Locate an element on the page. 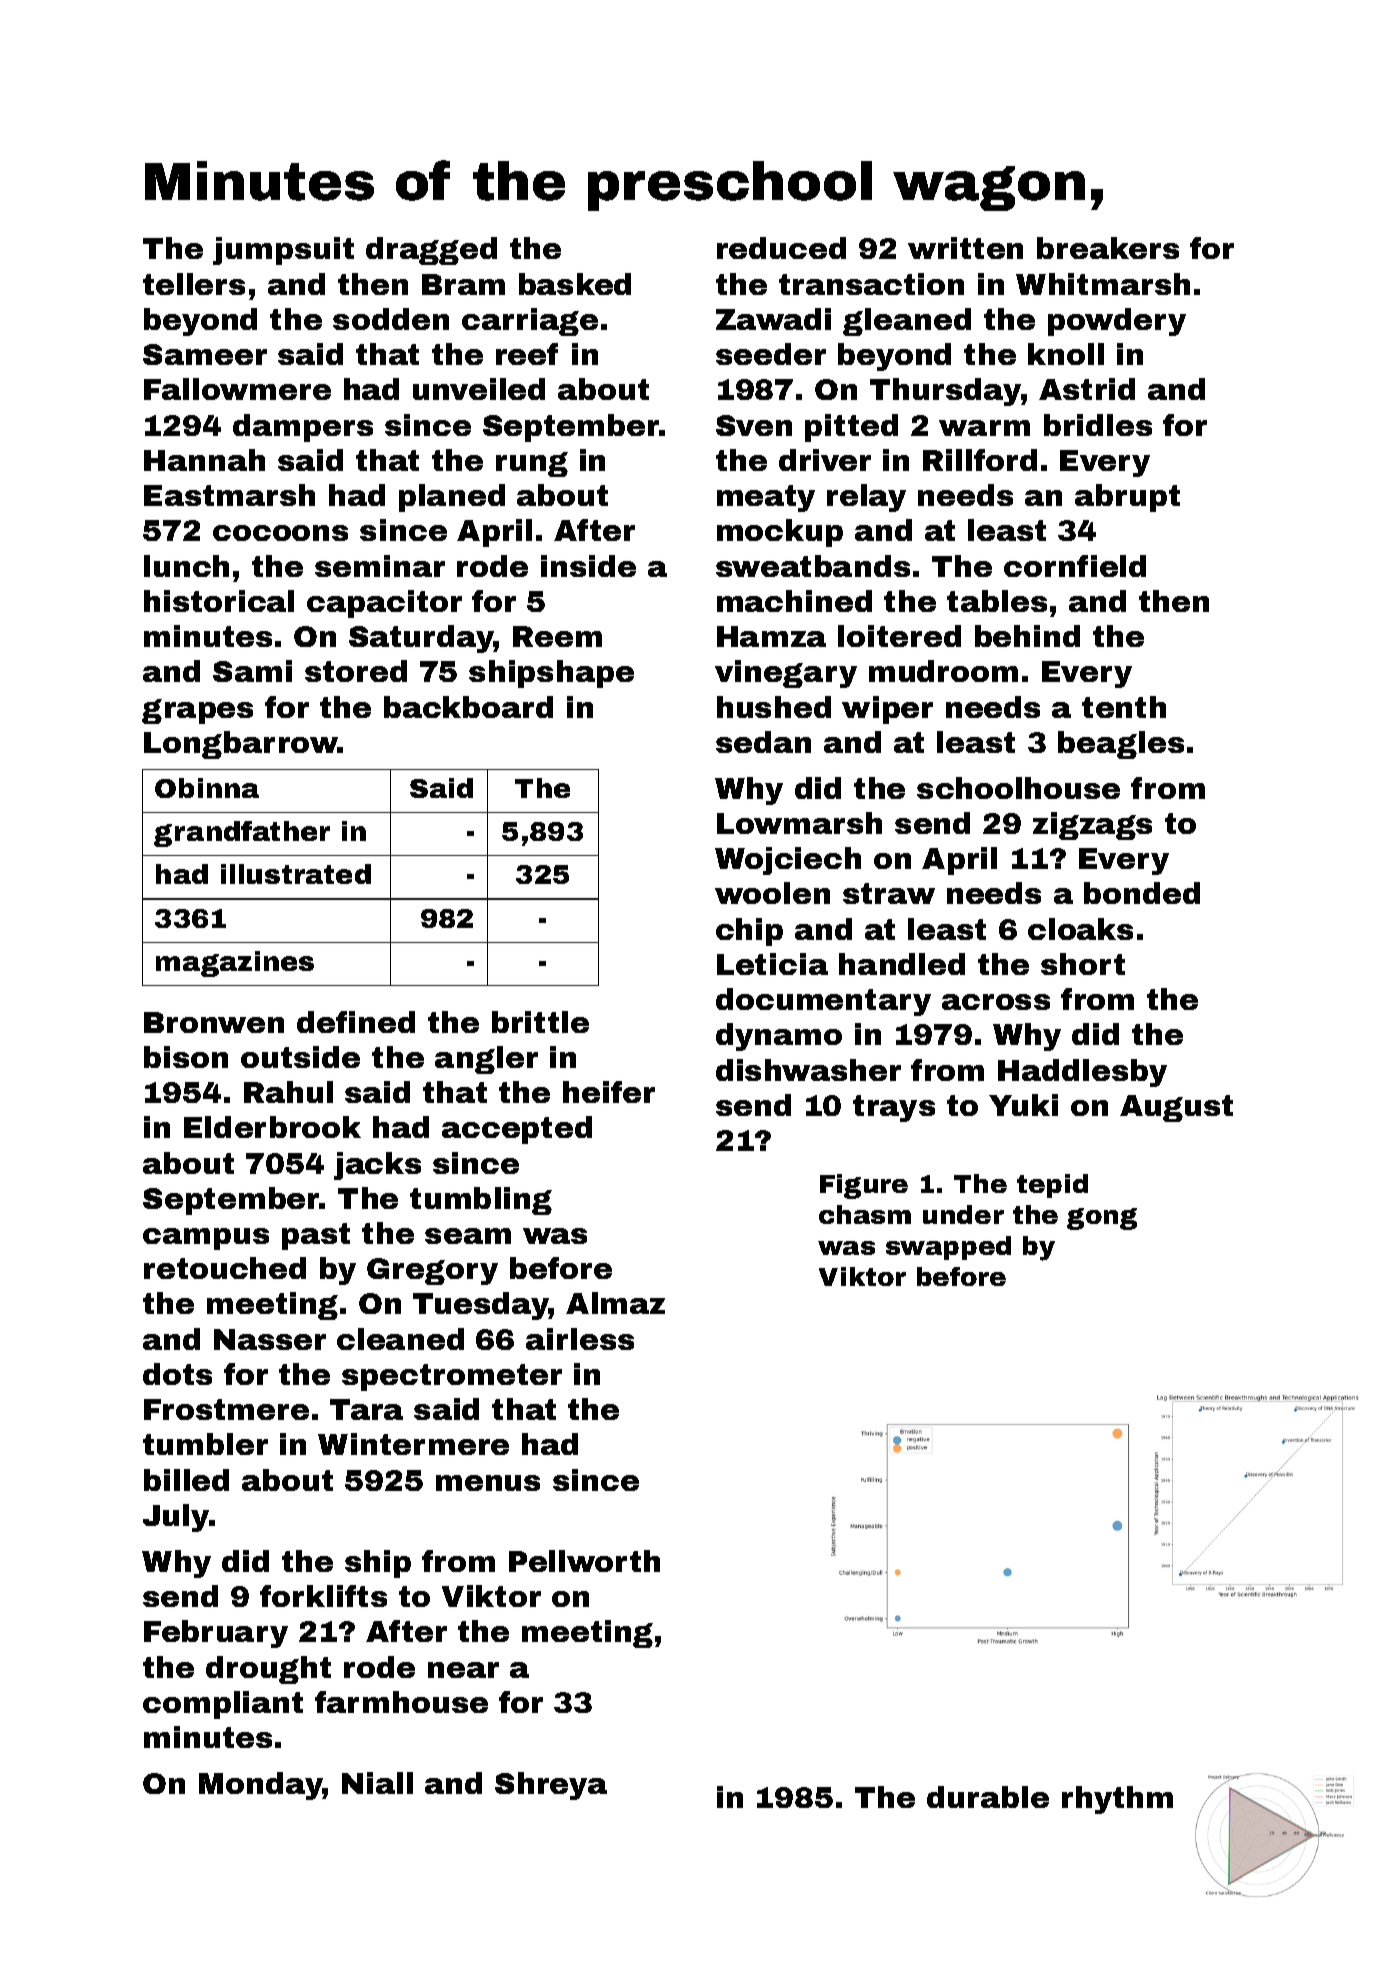  basked is located at coordinates (575, 284).
